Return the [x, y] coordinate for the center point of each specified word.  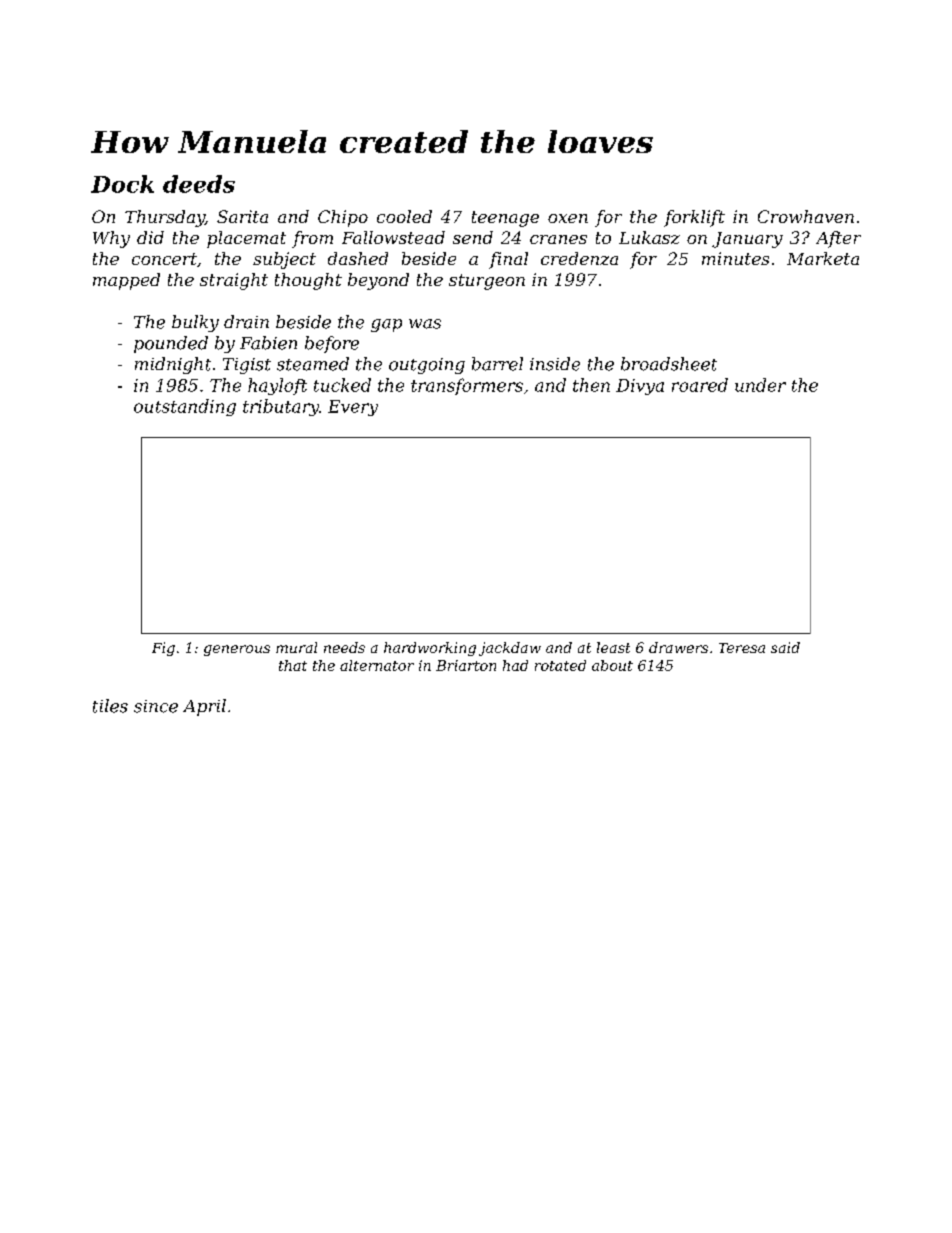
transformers [467, 386]
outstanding [185, 407]
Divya [640, 387]
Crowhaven [806, 216]
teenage [505, 219]
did [150, 237]
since [156, 706]
